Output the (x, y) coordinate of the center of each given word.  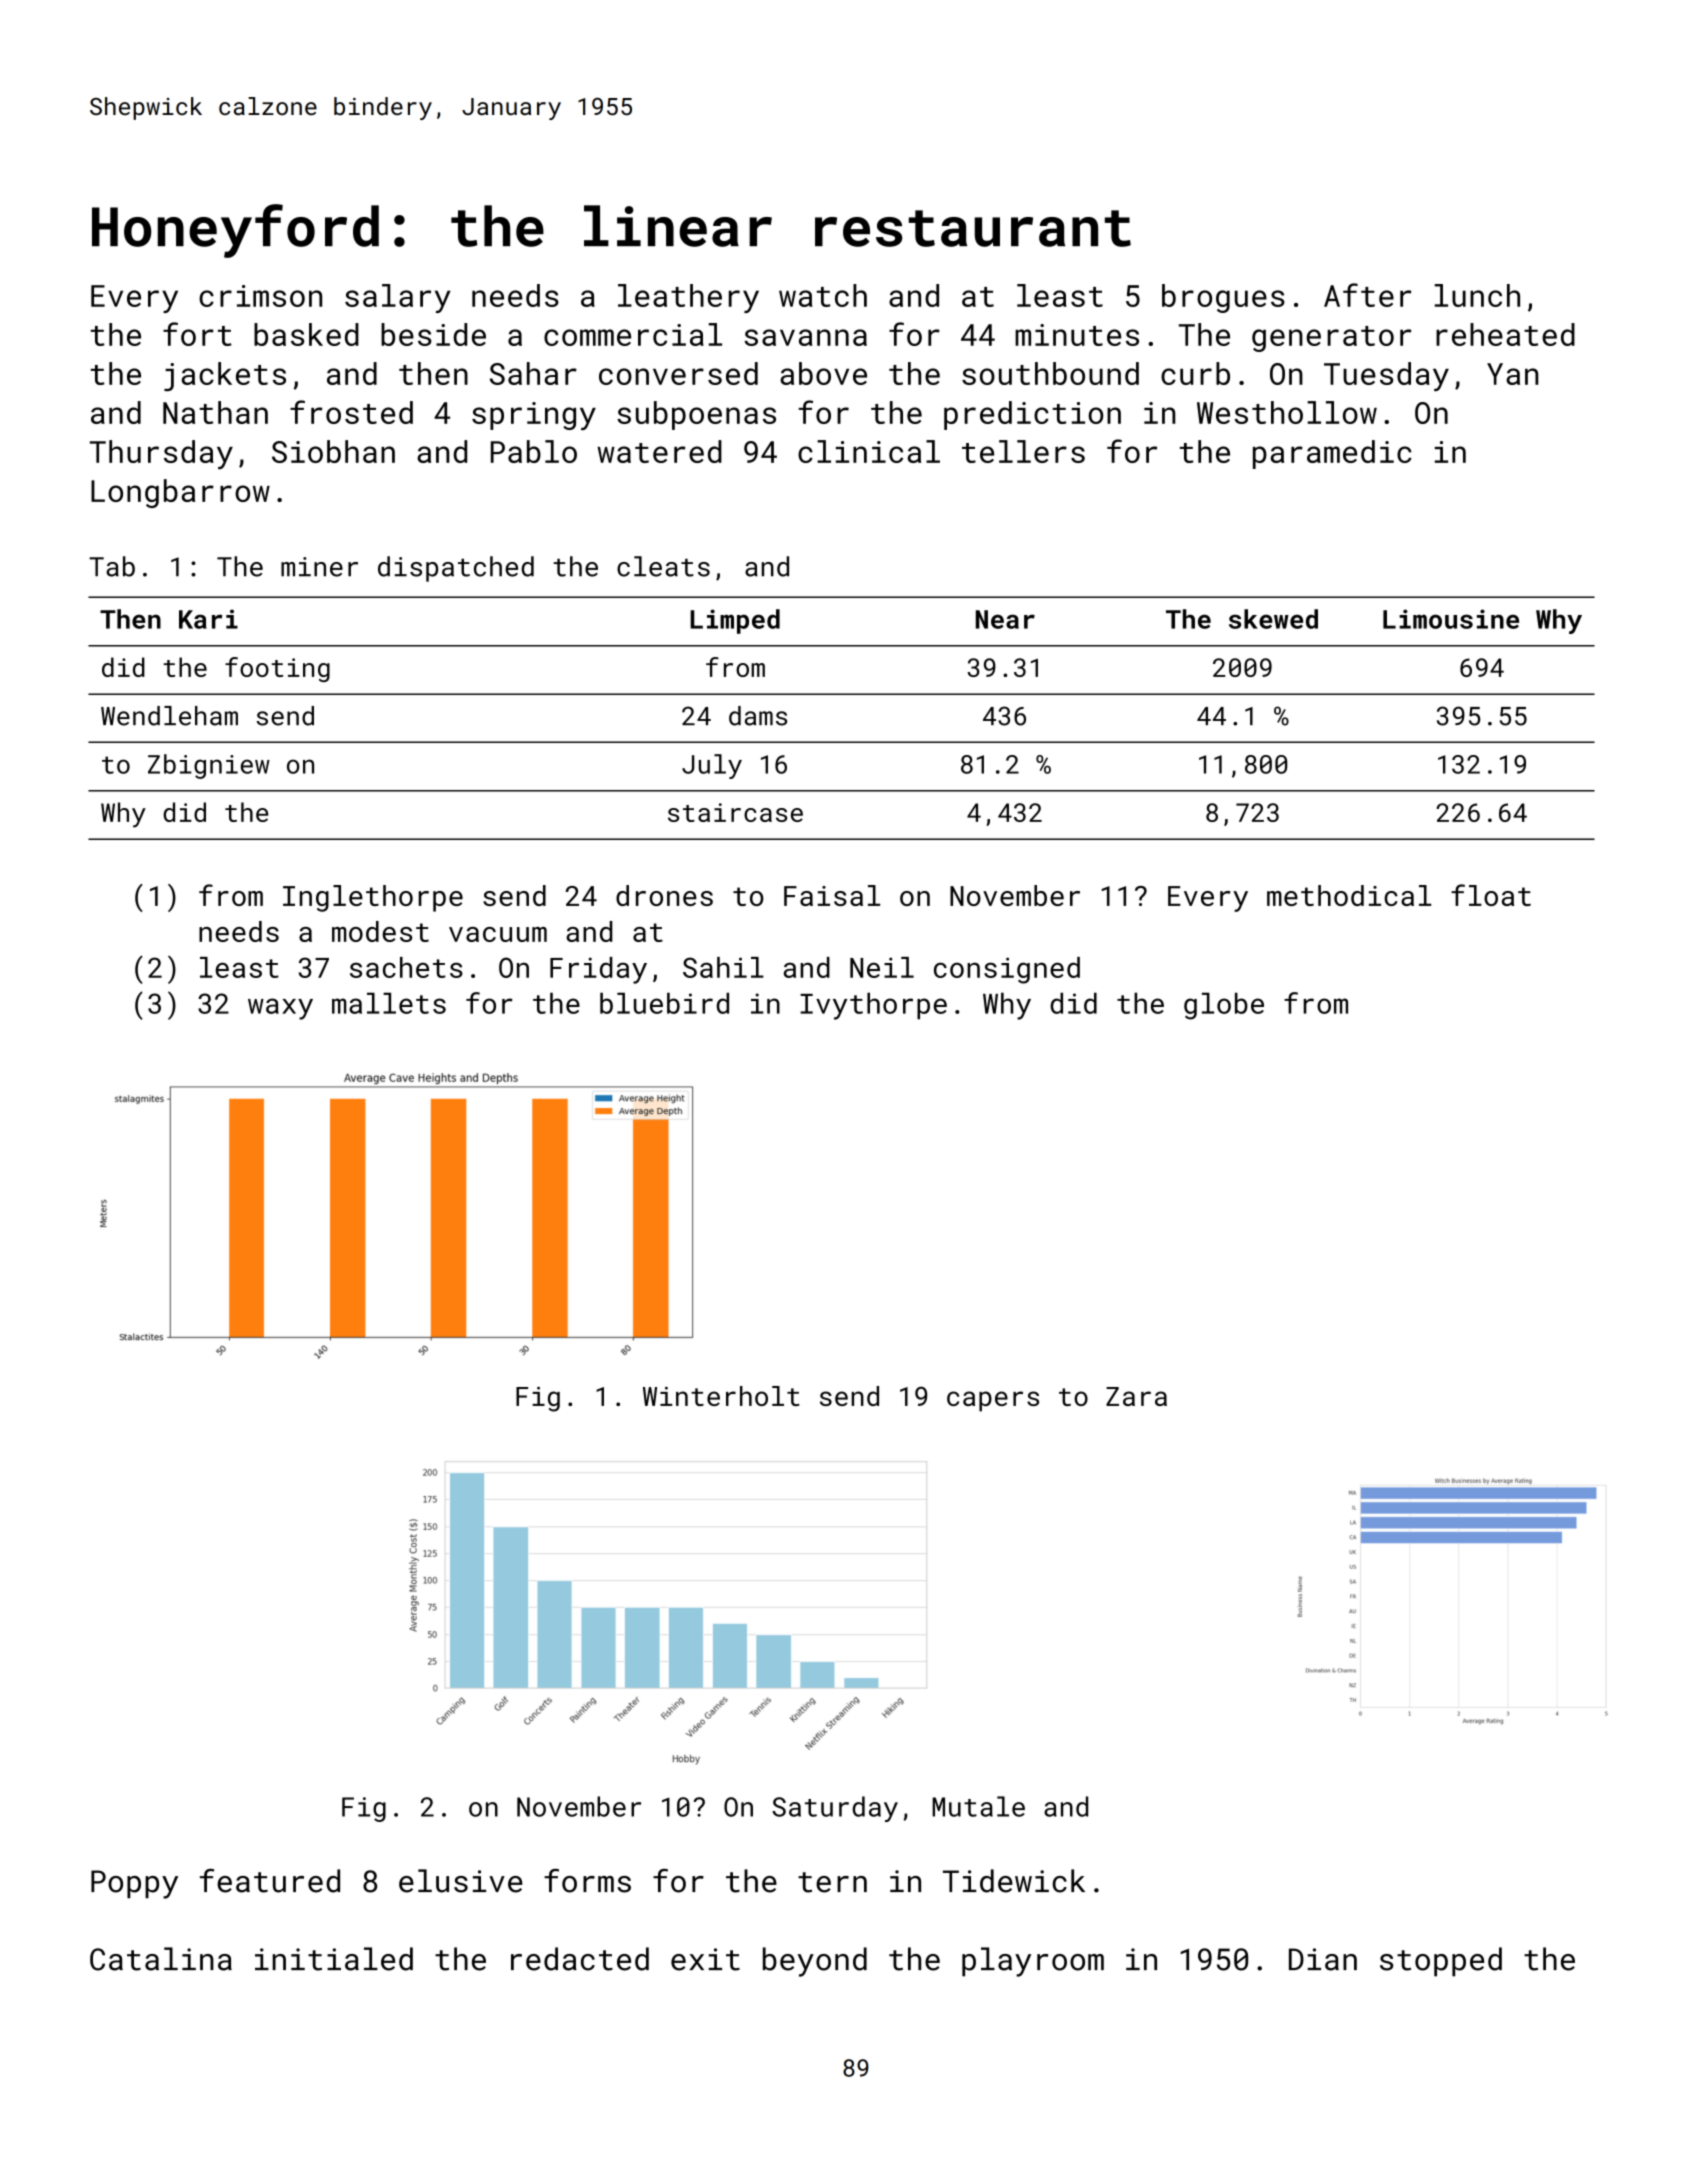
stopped (1441, 1962)
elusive (461, 1881)
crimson (260, 296)
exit (705, 1959)
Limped (735, 621)
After (1367, 295)
